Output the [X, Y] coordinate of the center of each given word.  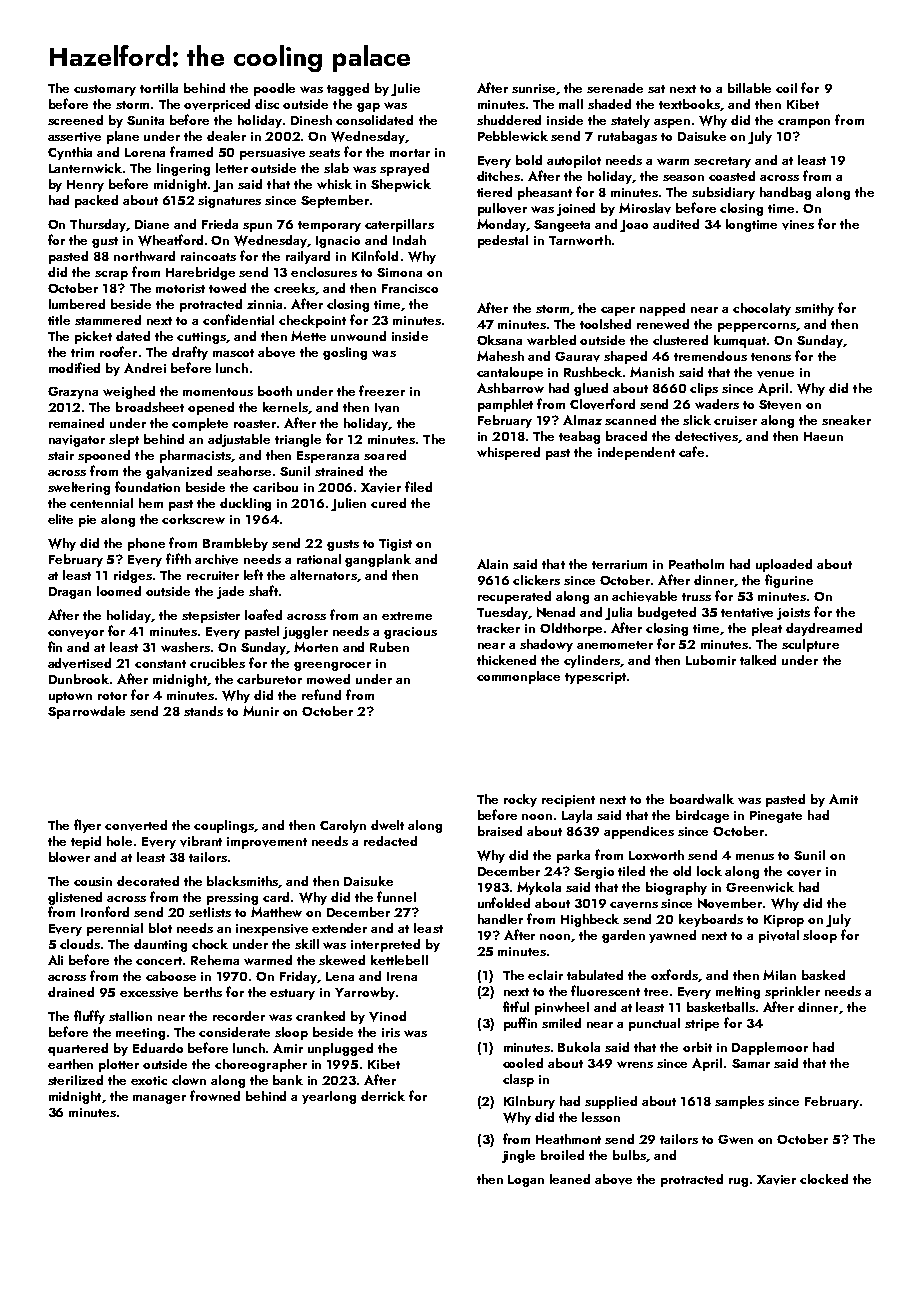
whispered [508, 453]
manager [159, 1099]
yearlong [329, 1097]
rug [738, 1182]
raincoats [208, 256]
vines [798, 225]
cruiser [735, 420]
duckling [245, 504]
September [335, 201]
